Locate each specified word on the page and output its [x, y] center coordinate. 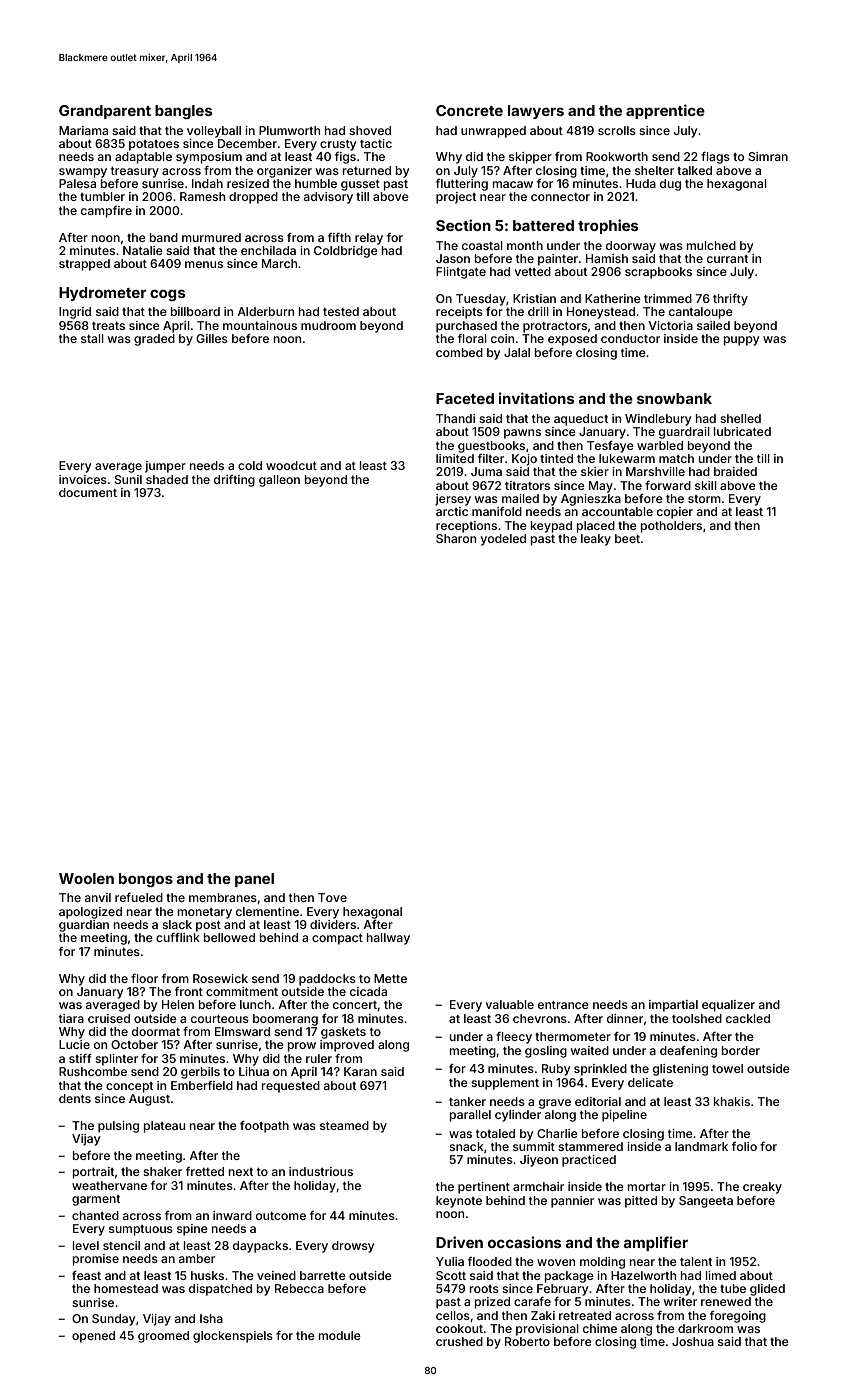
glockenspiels [233, 1337]
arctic [452, 511]
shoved [370, 130]
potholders [671, 527]
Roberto [527, 1341]
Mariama [83, 130]
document [88, 492]
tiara [71, 1018]
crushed [459, 1341]
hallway [388, 939]
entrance [563, 1005]
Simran [768, 156]
